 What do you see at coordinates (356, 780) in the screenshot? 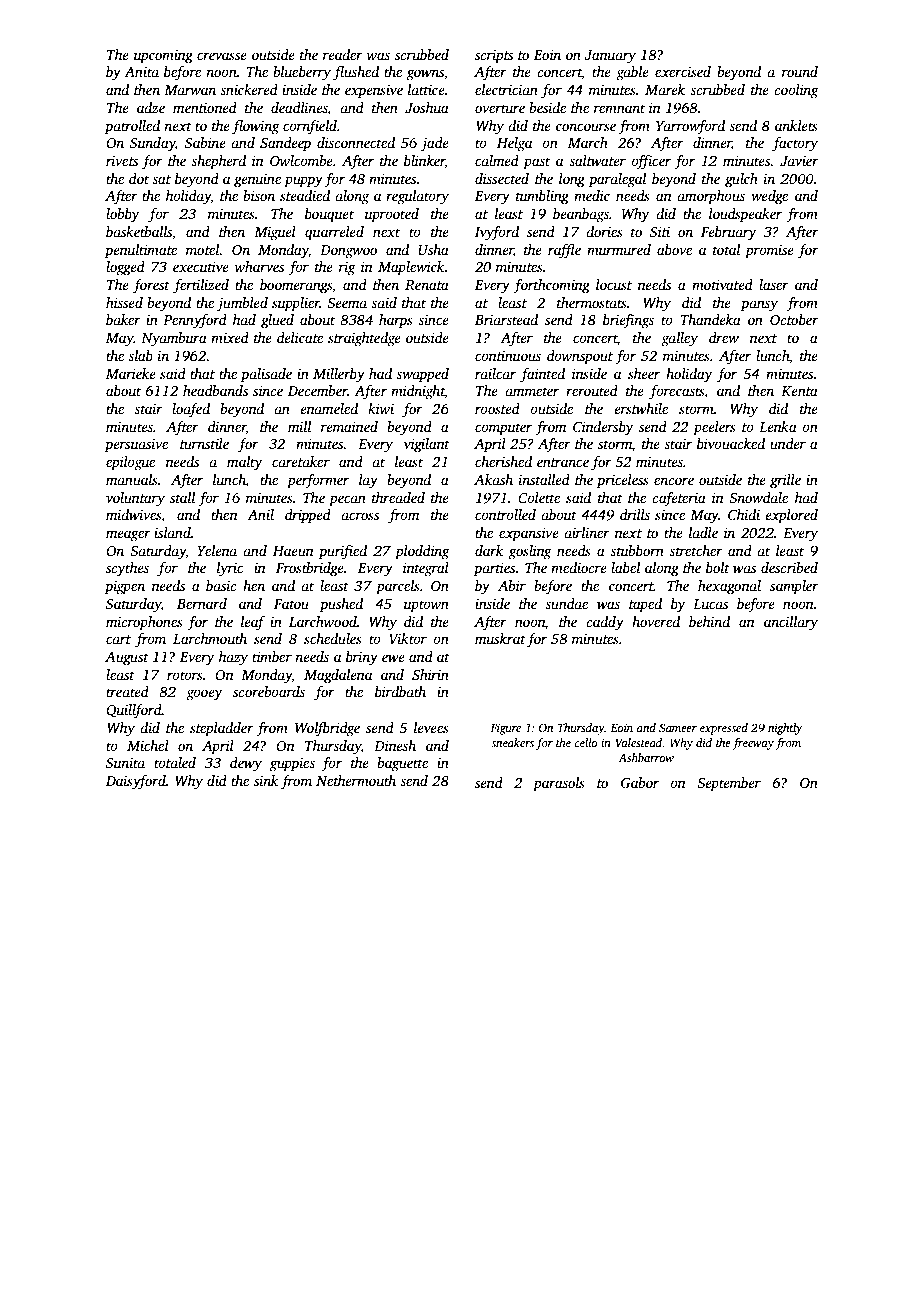
I see `Nethermouth` at bounding box center [356, 780].
